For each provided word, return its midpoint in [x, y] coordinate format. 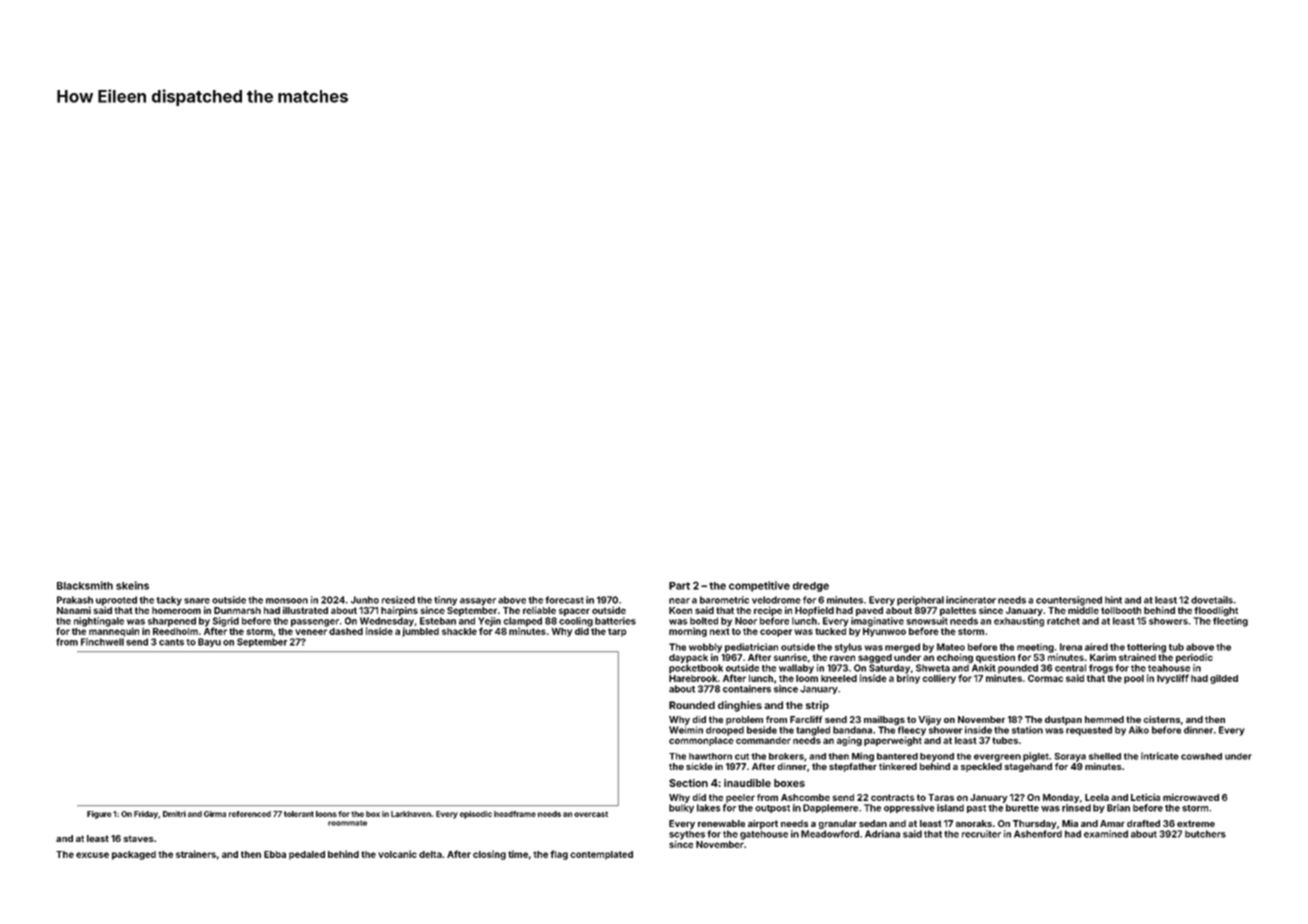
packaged [134, 855]
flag [559, 855]
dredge [811, 587]
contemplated [601, 855]
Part [679, 586]
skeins [132, 585]
